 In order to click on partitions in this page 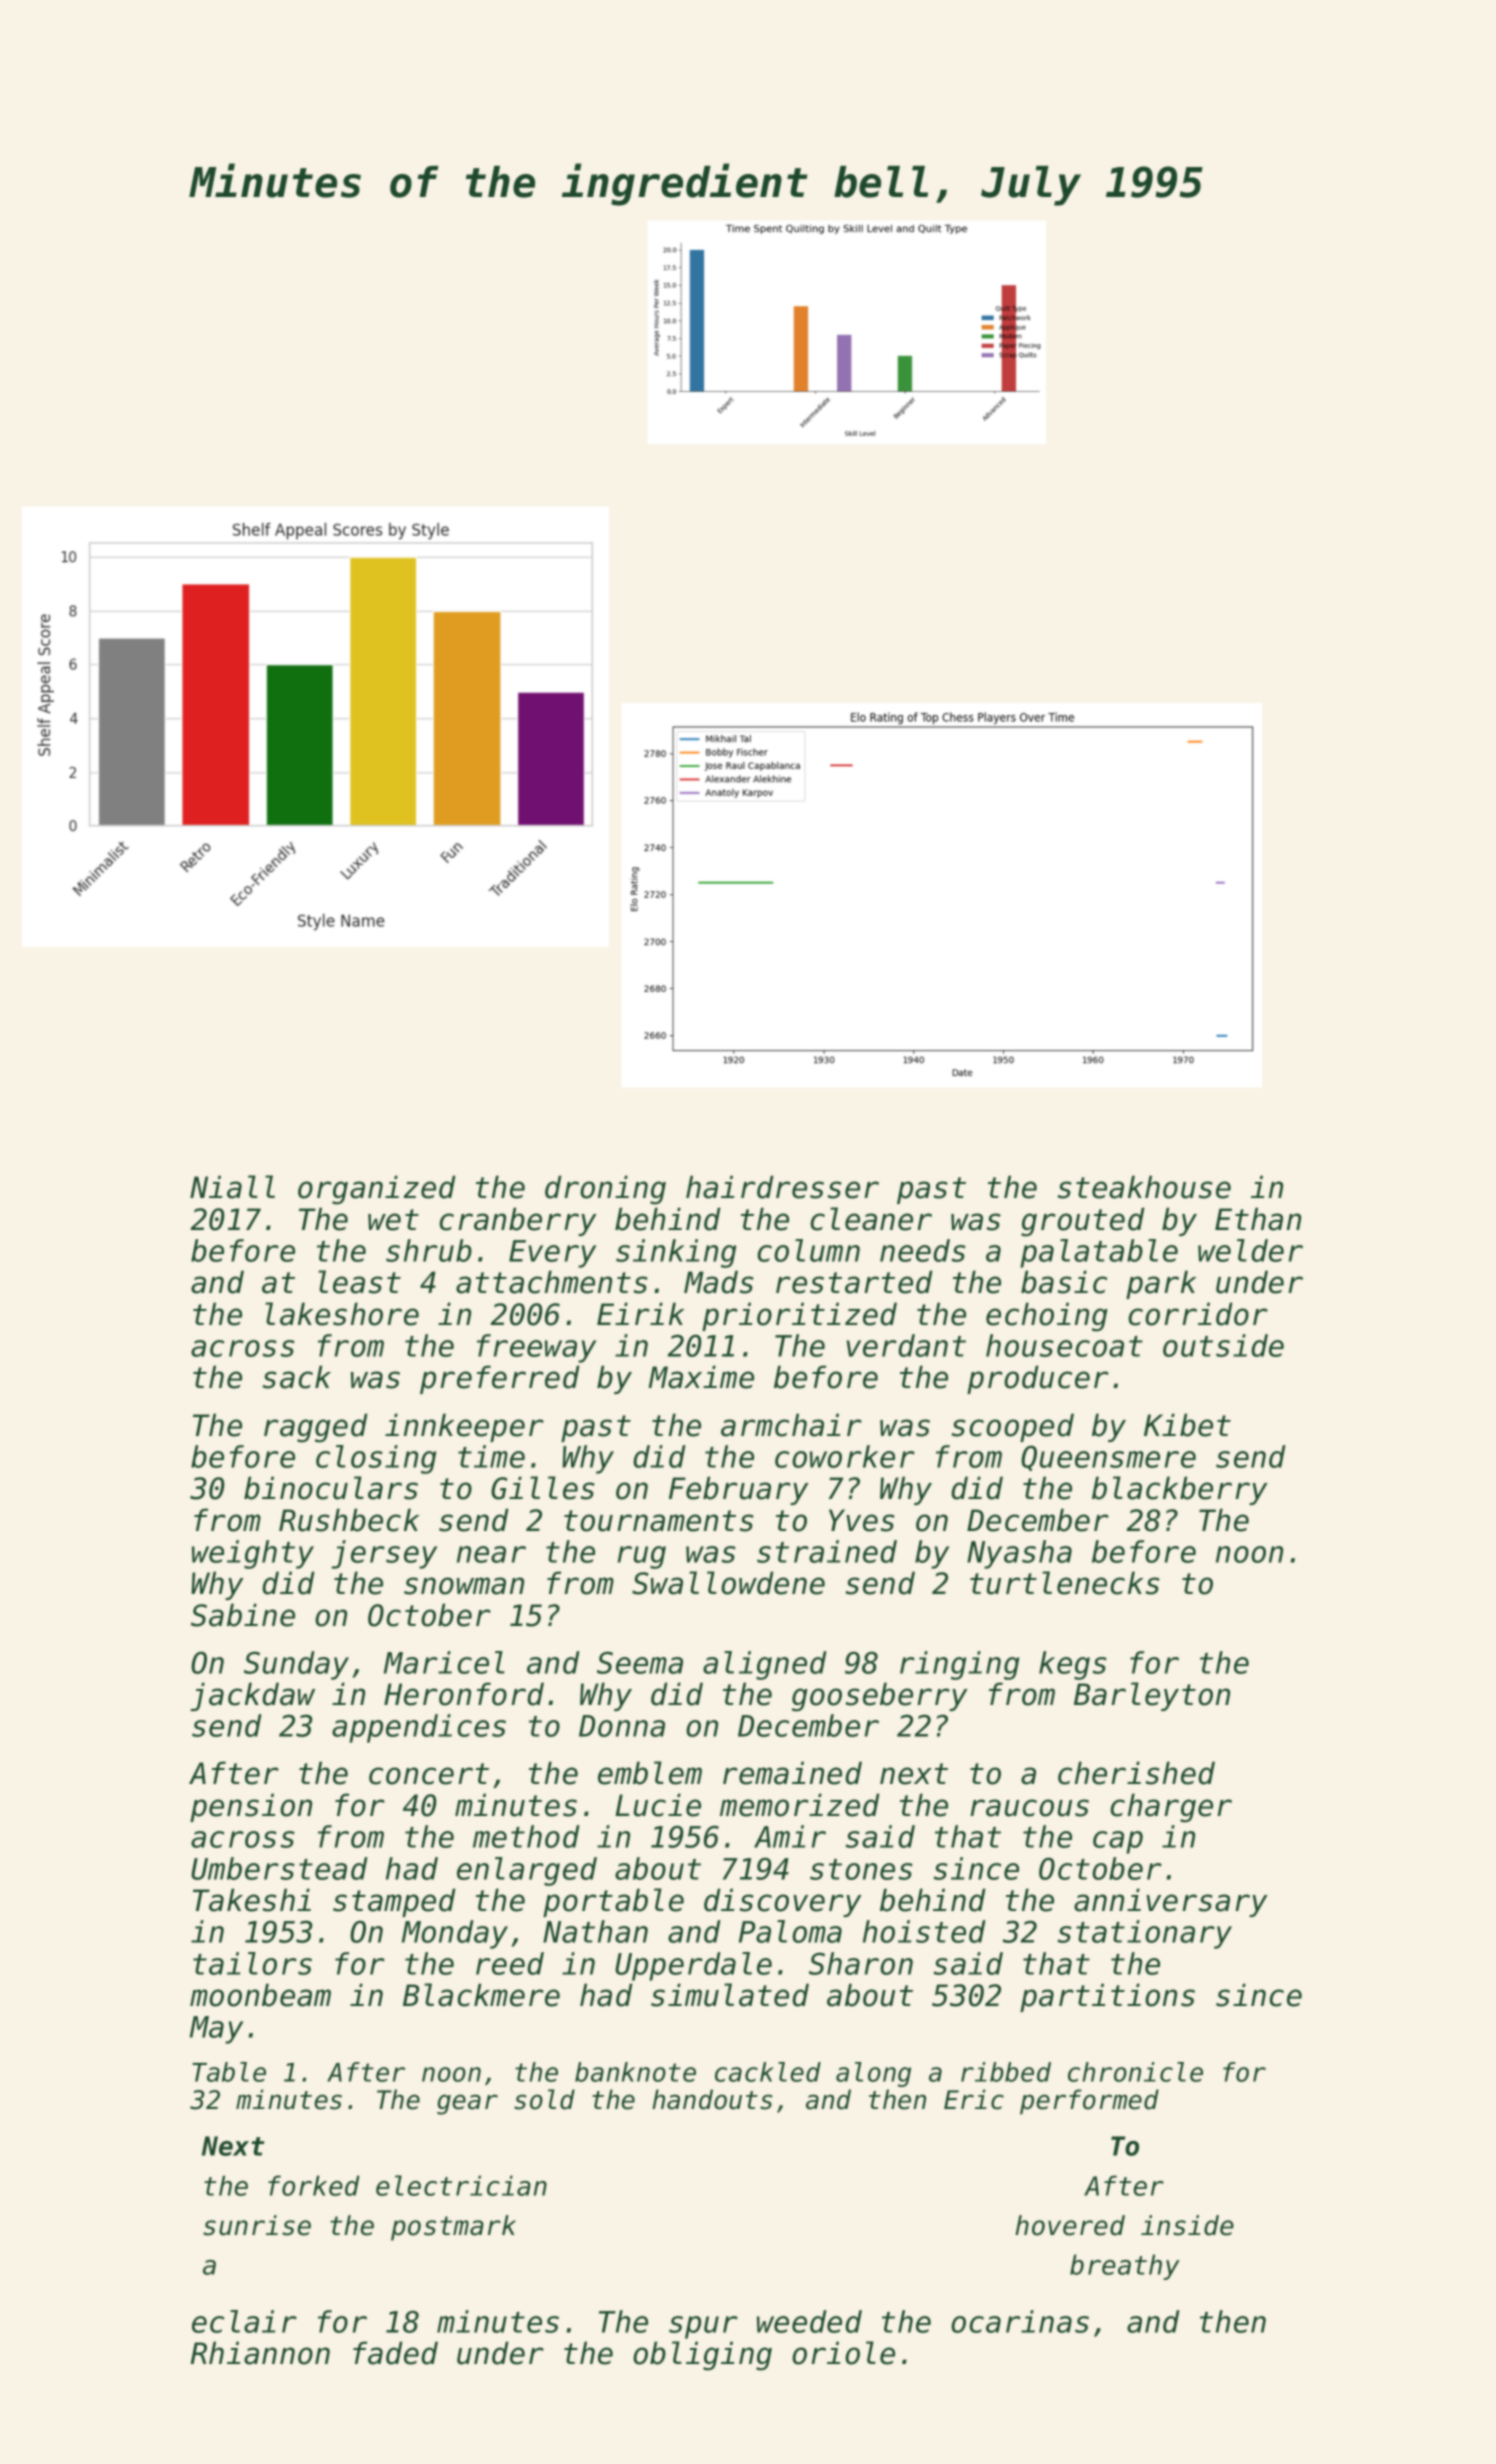, I will do `click(1107, 1997)`.
